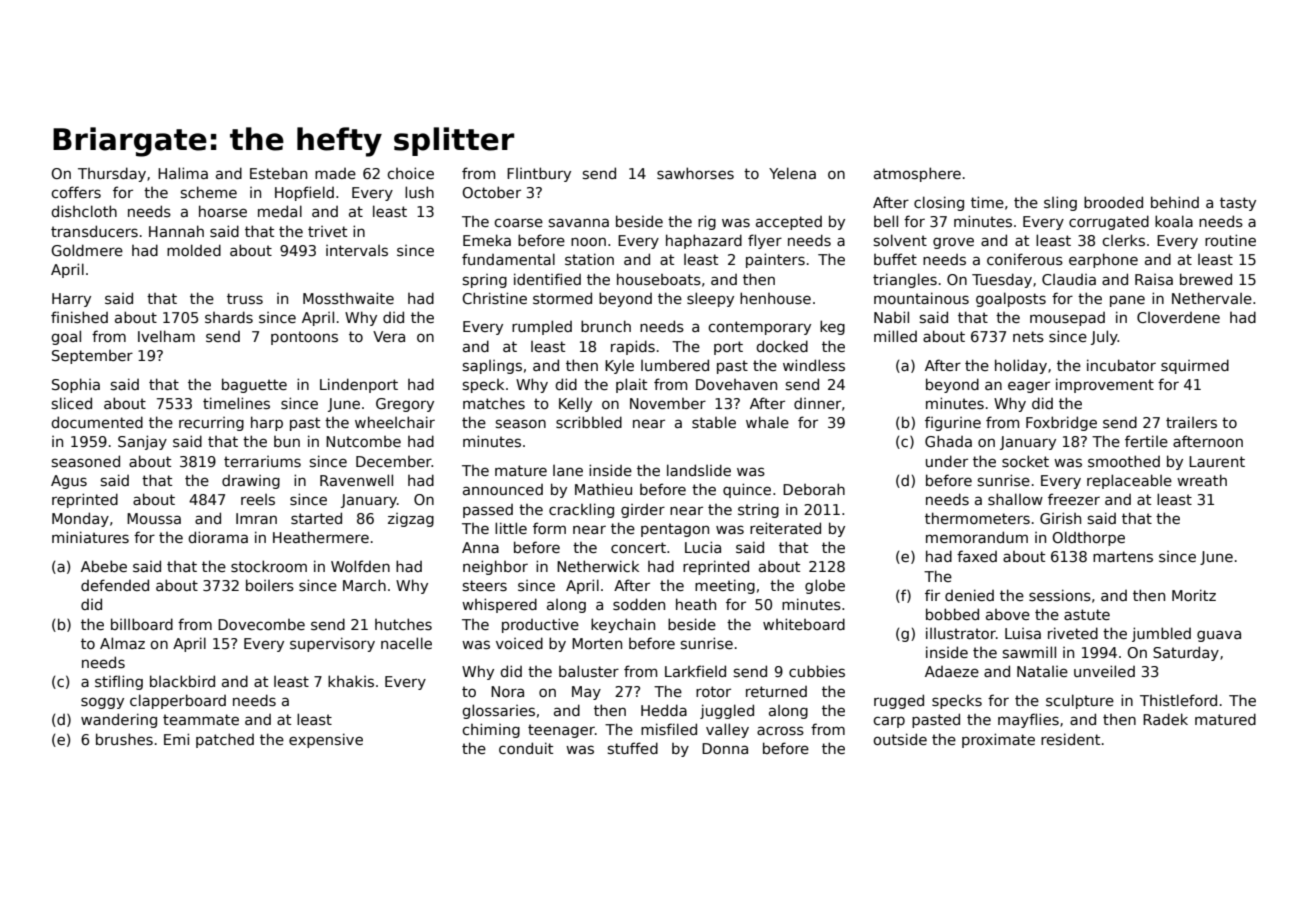 The width and height of the document is (1308, 924). Describe the element at coordinates (102, 703) in the document. I see `soggy` at that location.
